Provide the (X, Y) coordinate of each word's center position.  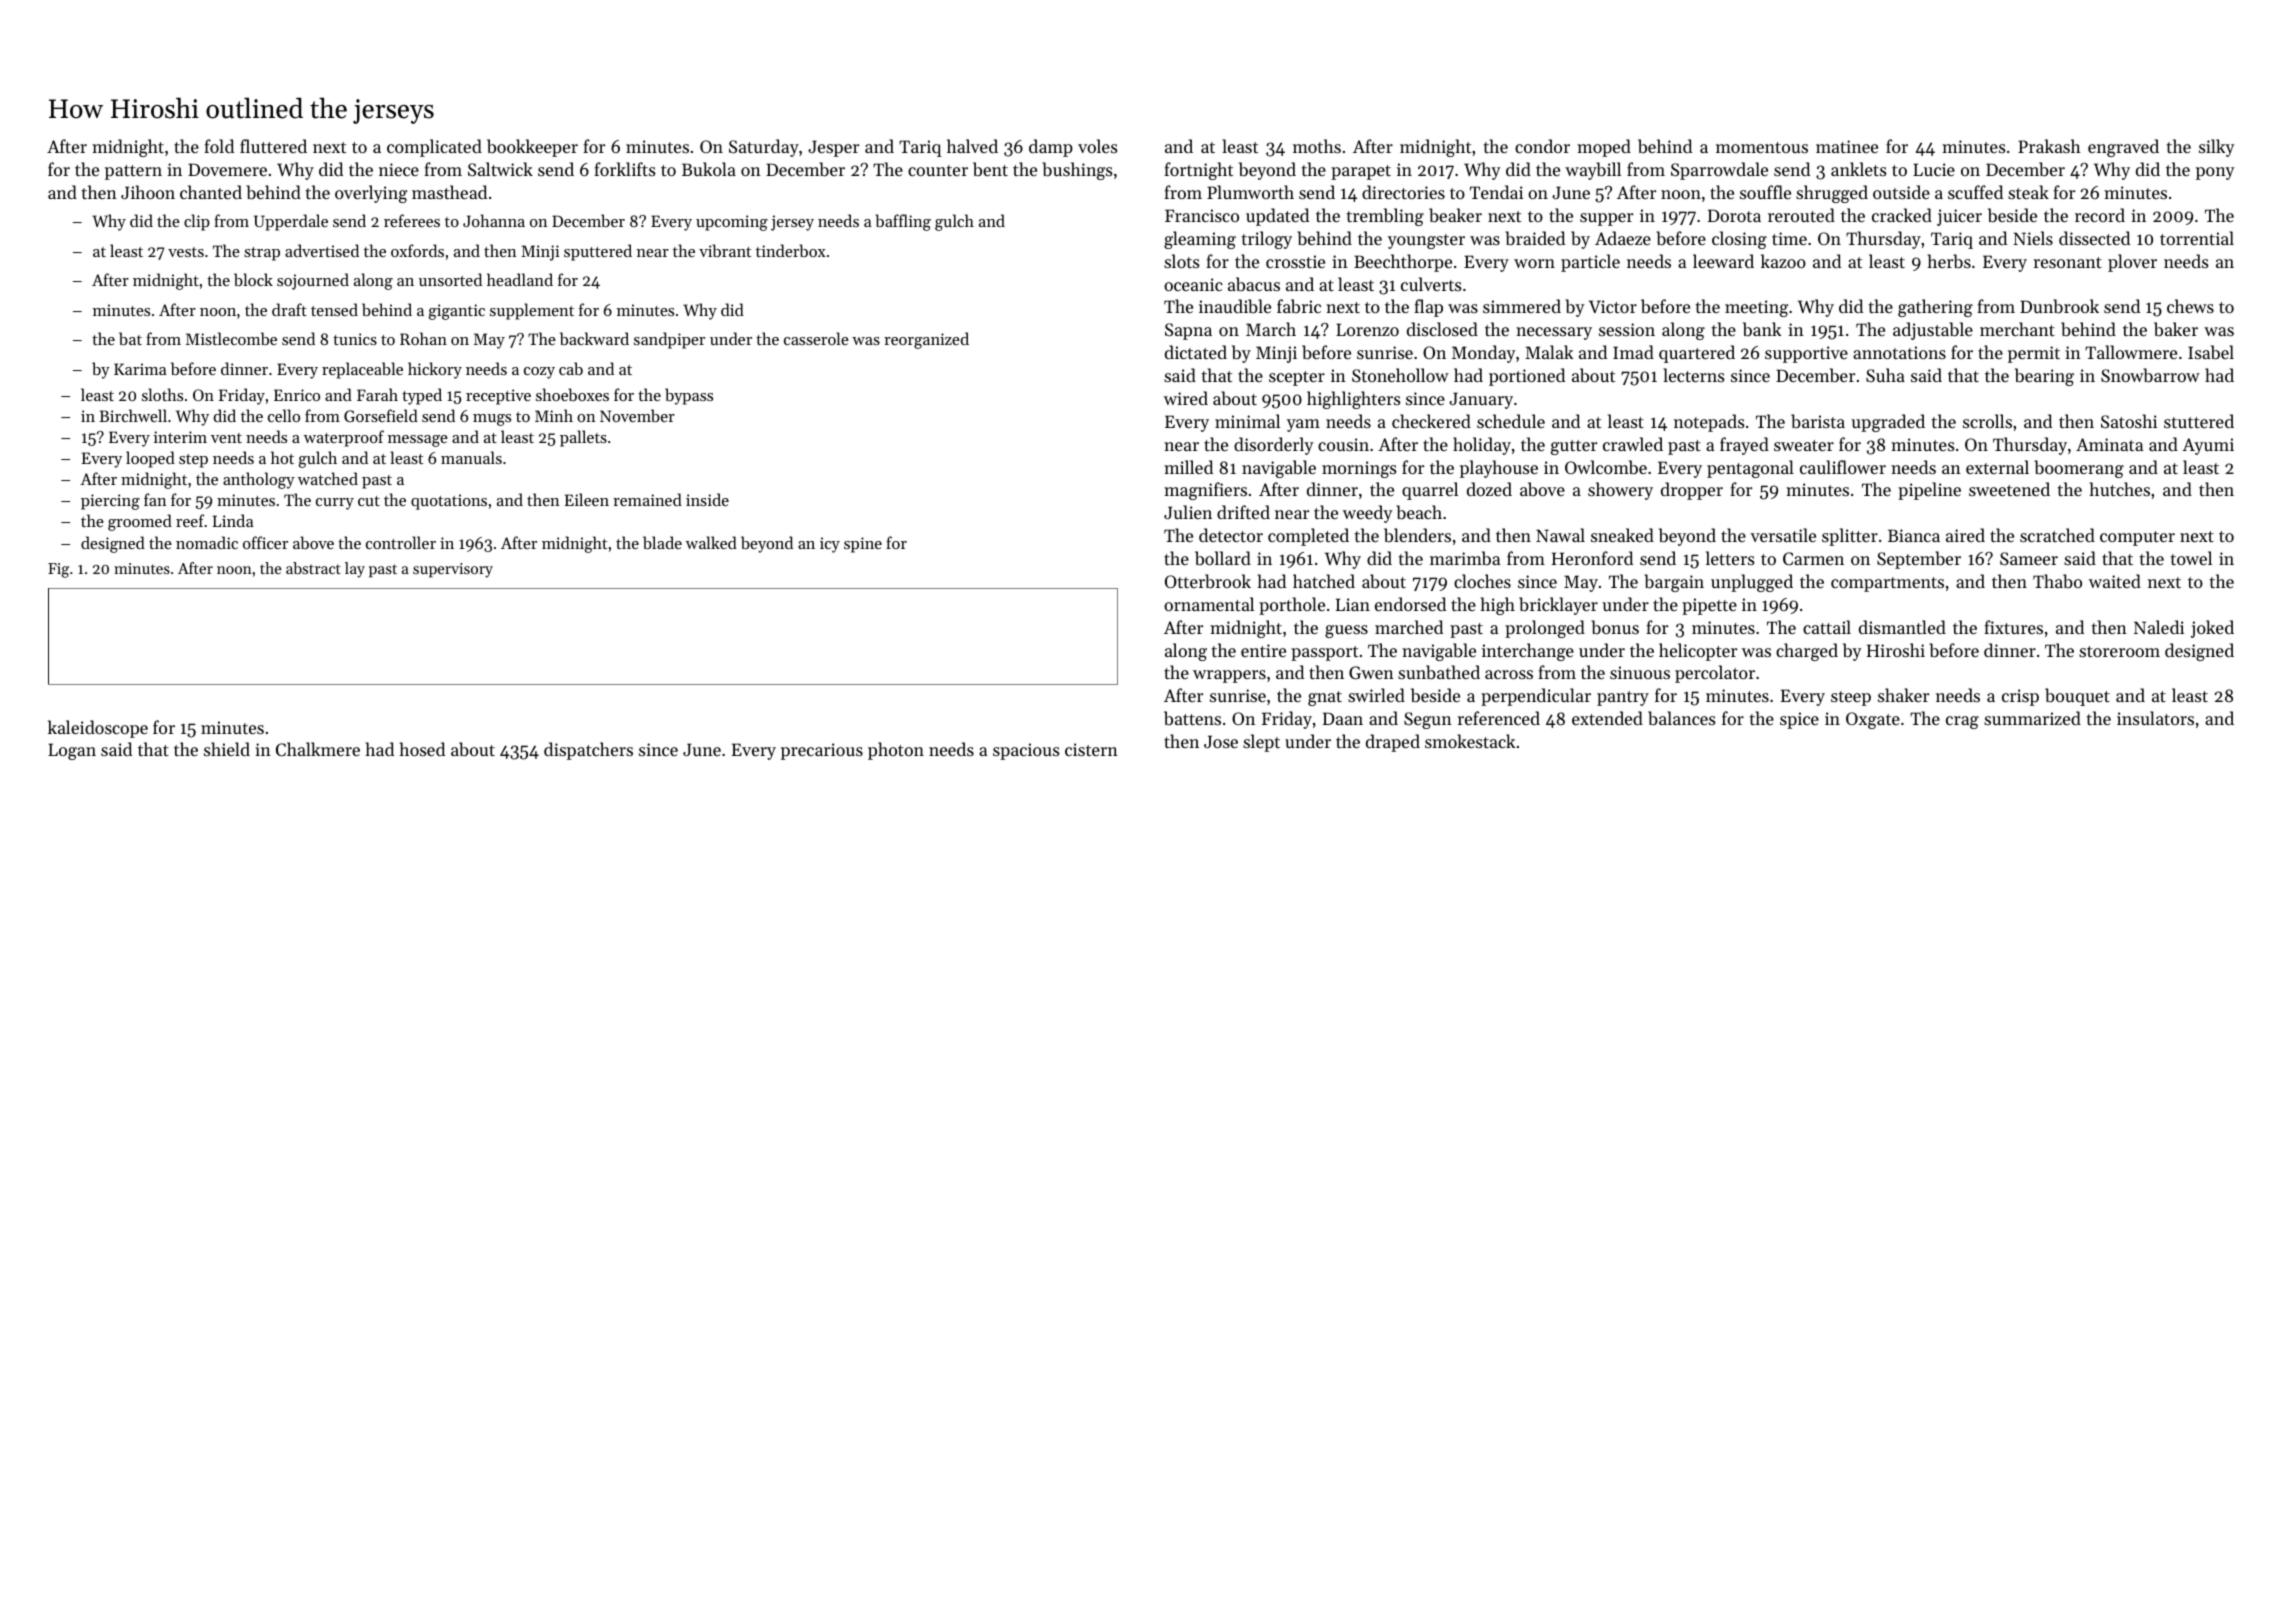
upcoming (732, 223)
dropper (1692, 491)
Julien (1188, 512)
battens (1192, 718)
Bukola (709, 169)
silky (2217, 148)
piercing (110, 502)
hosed (422, 749)
